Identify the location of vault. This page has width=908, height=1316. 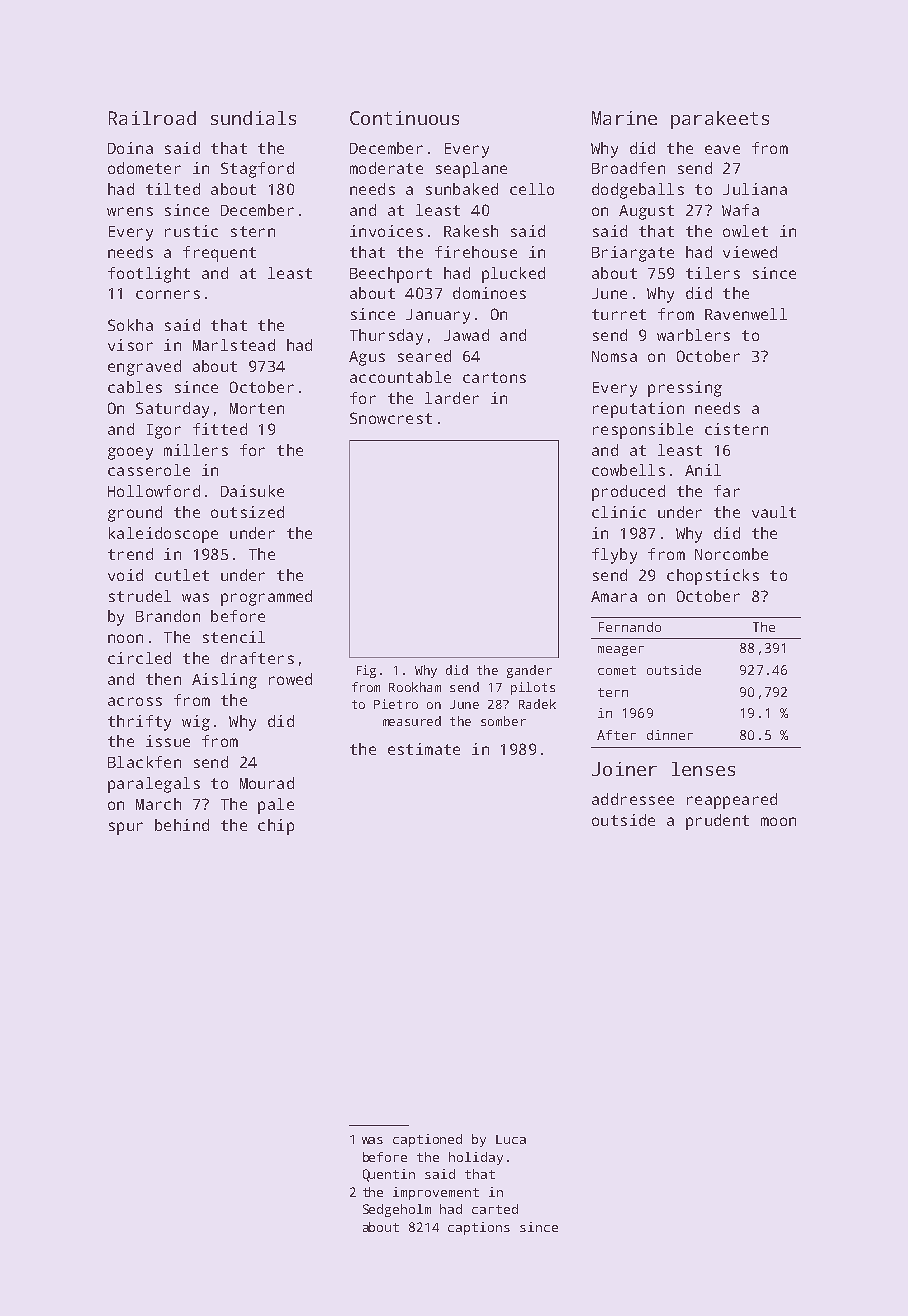
(774, 512).
